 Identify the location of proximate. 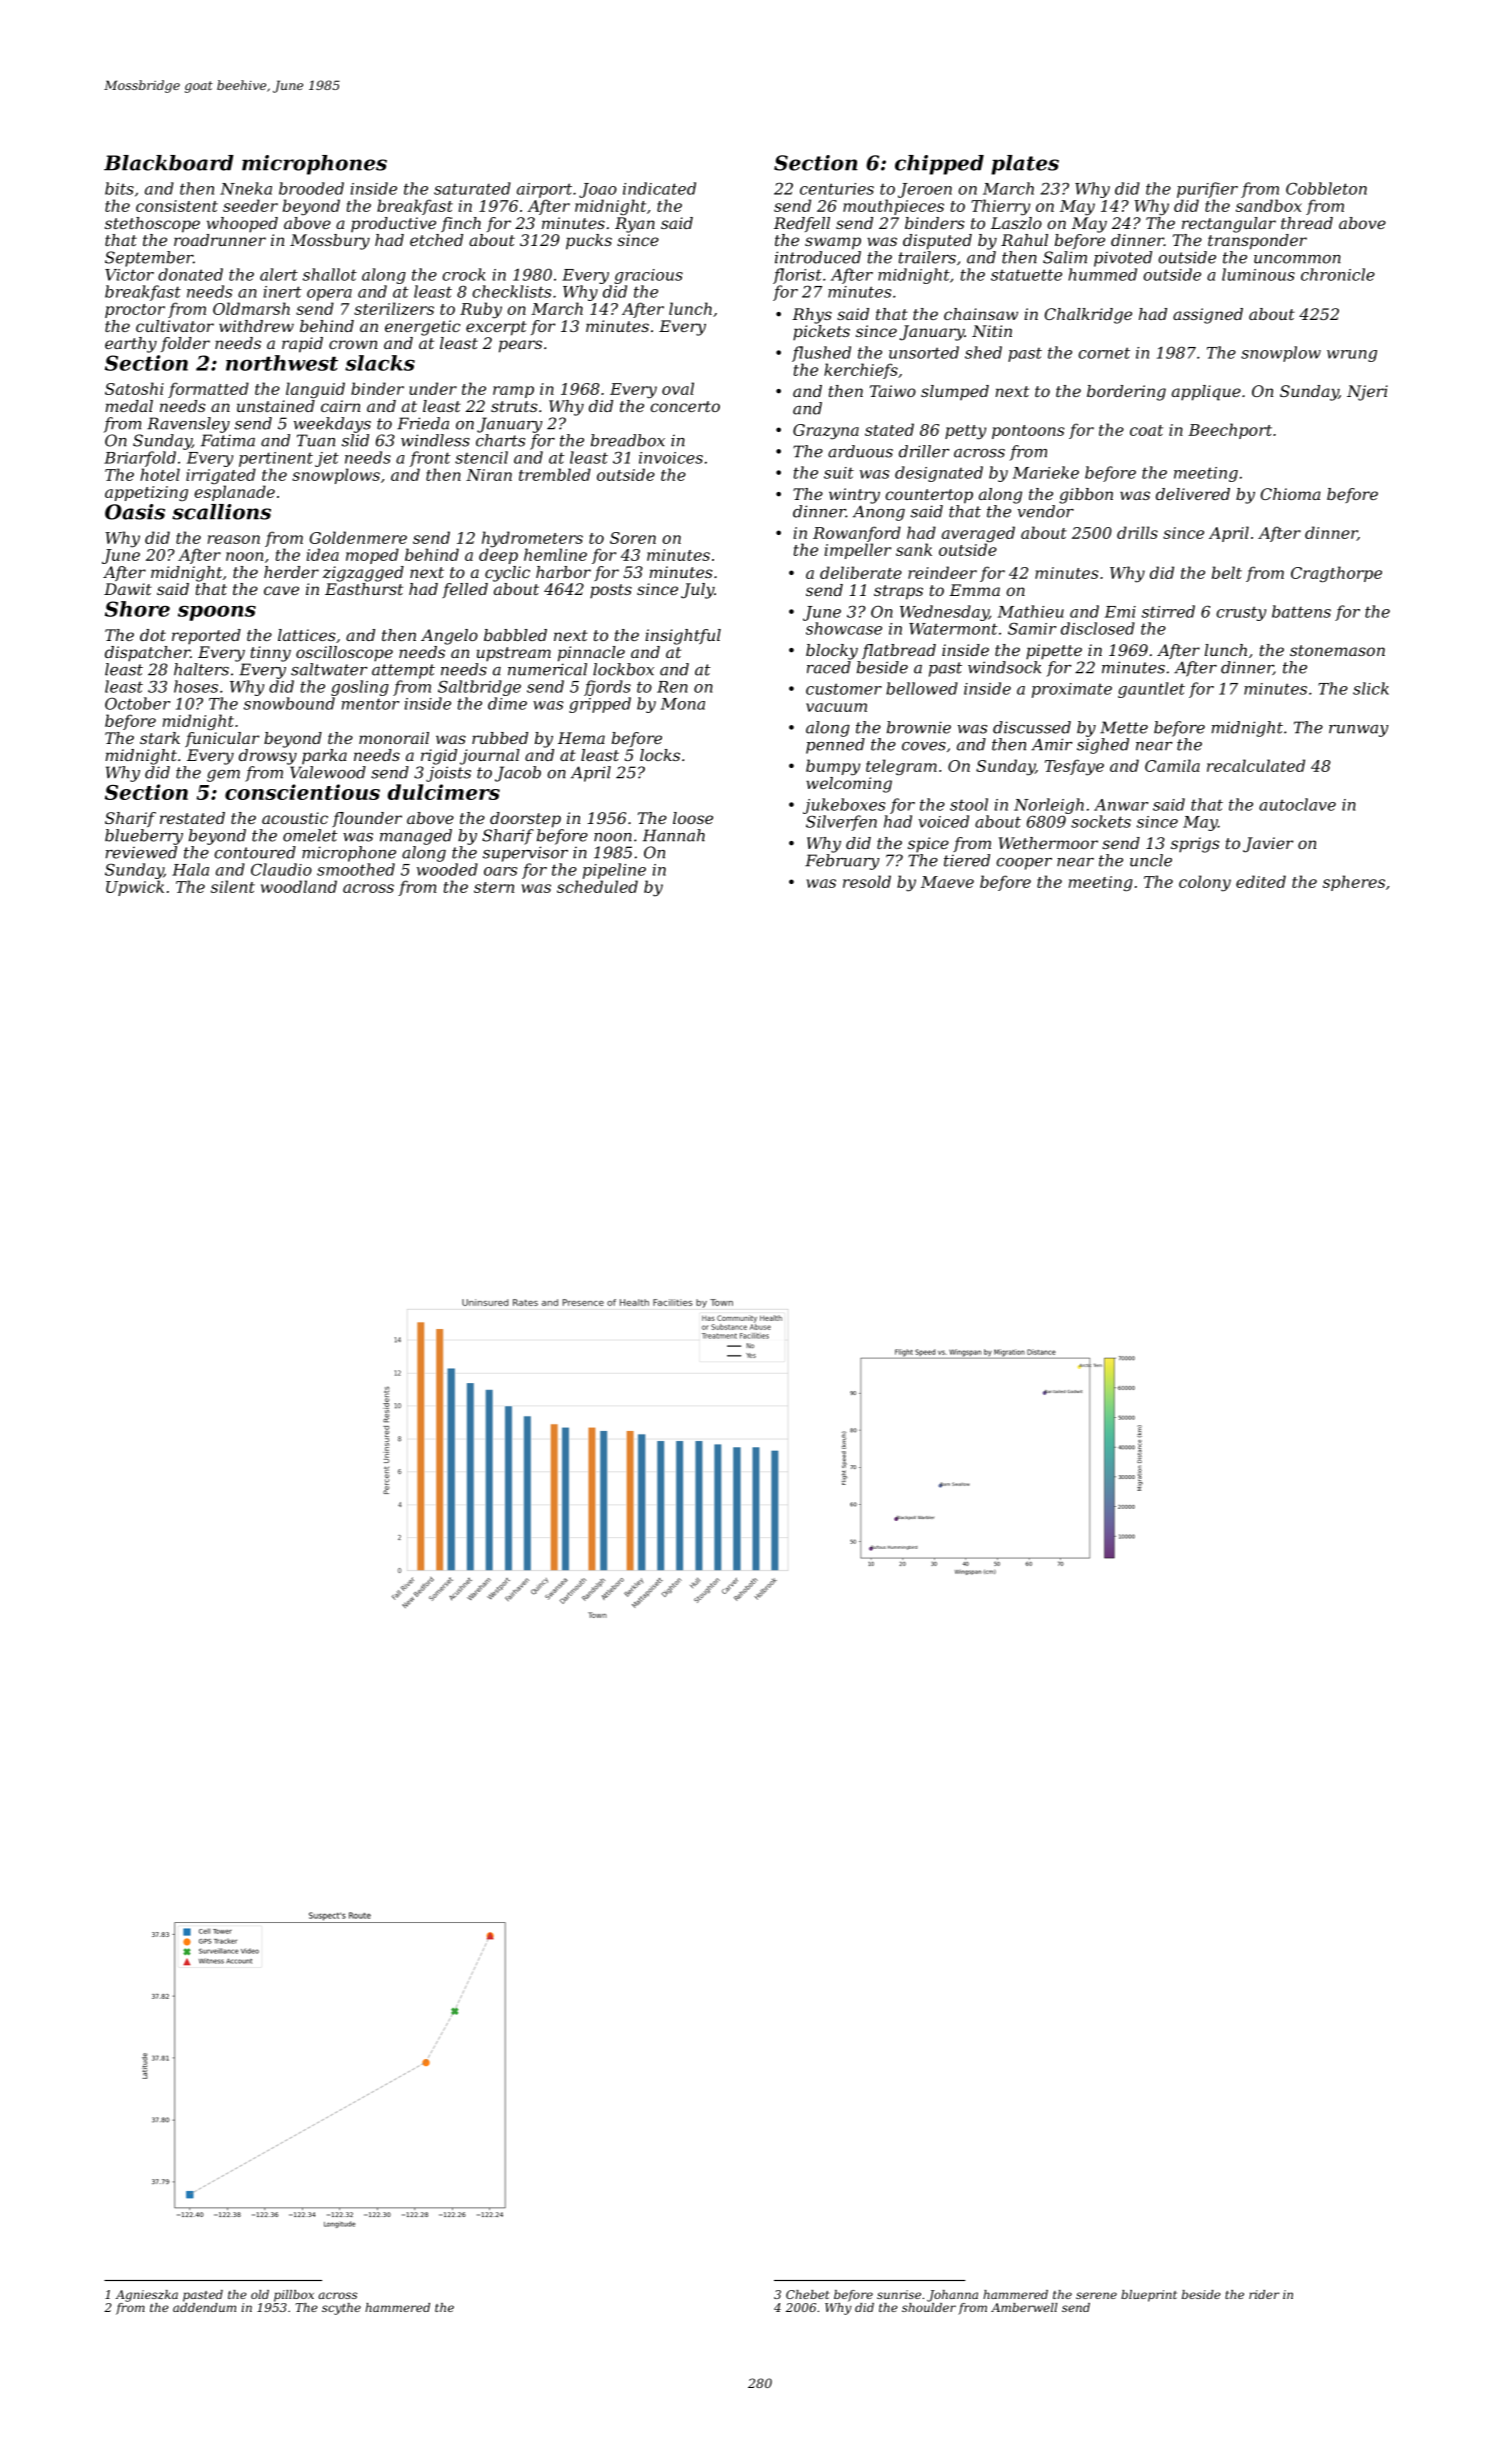
(1072, 690).
